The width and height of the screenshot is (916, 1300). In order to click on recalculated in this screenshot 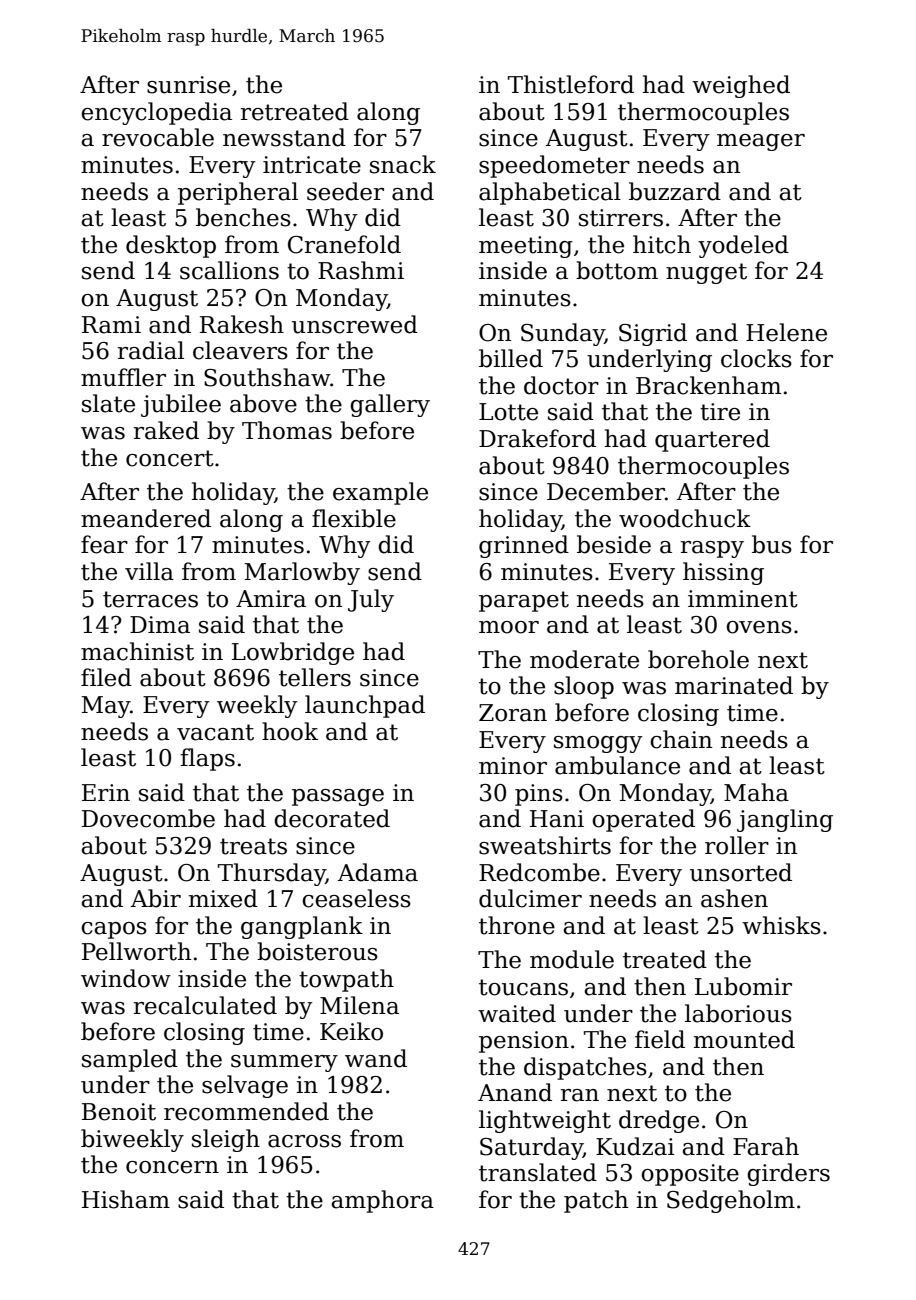, I will do `click(205, 1005)`.
